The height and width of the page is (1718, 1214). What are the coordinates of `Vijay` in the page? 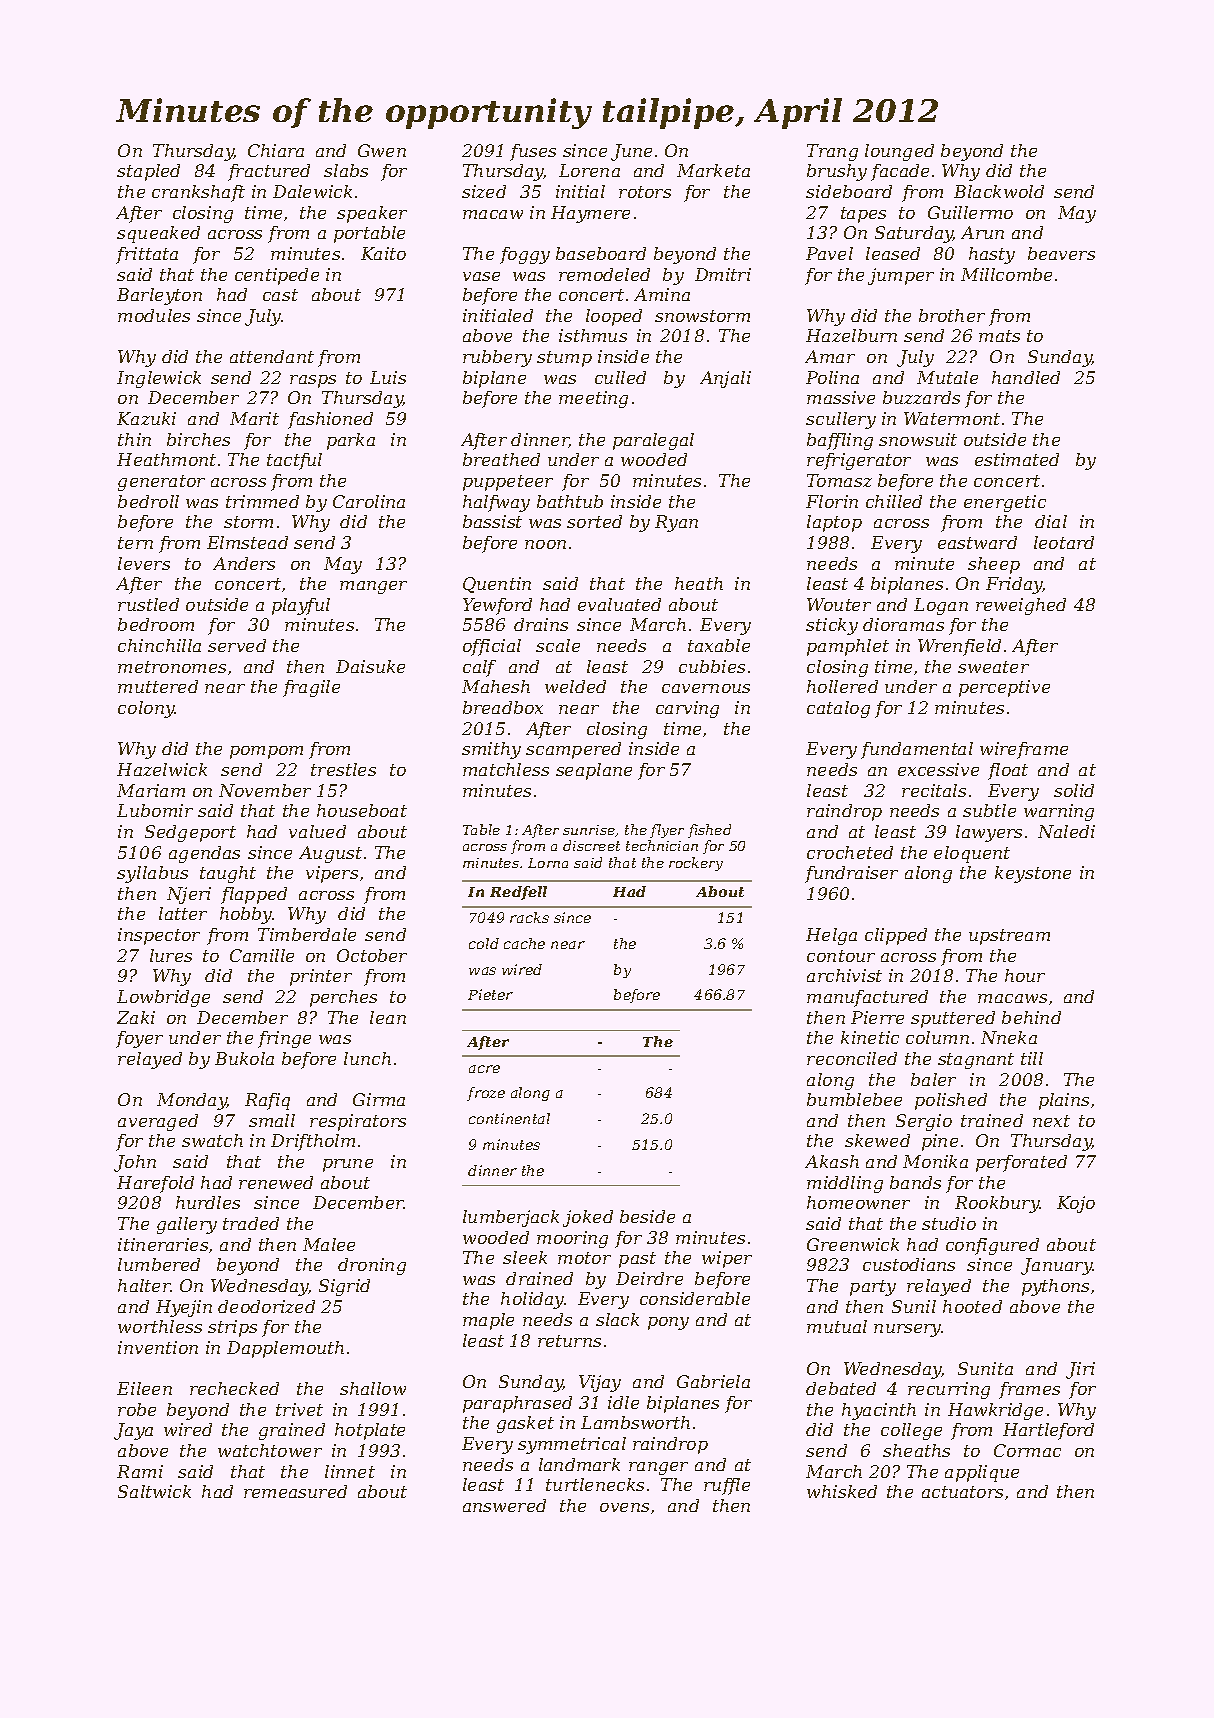 It's located at (600, 1383).
